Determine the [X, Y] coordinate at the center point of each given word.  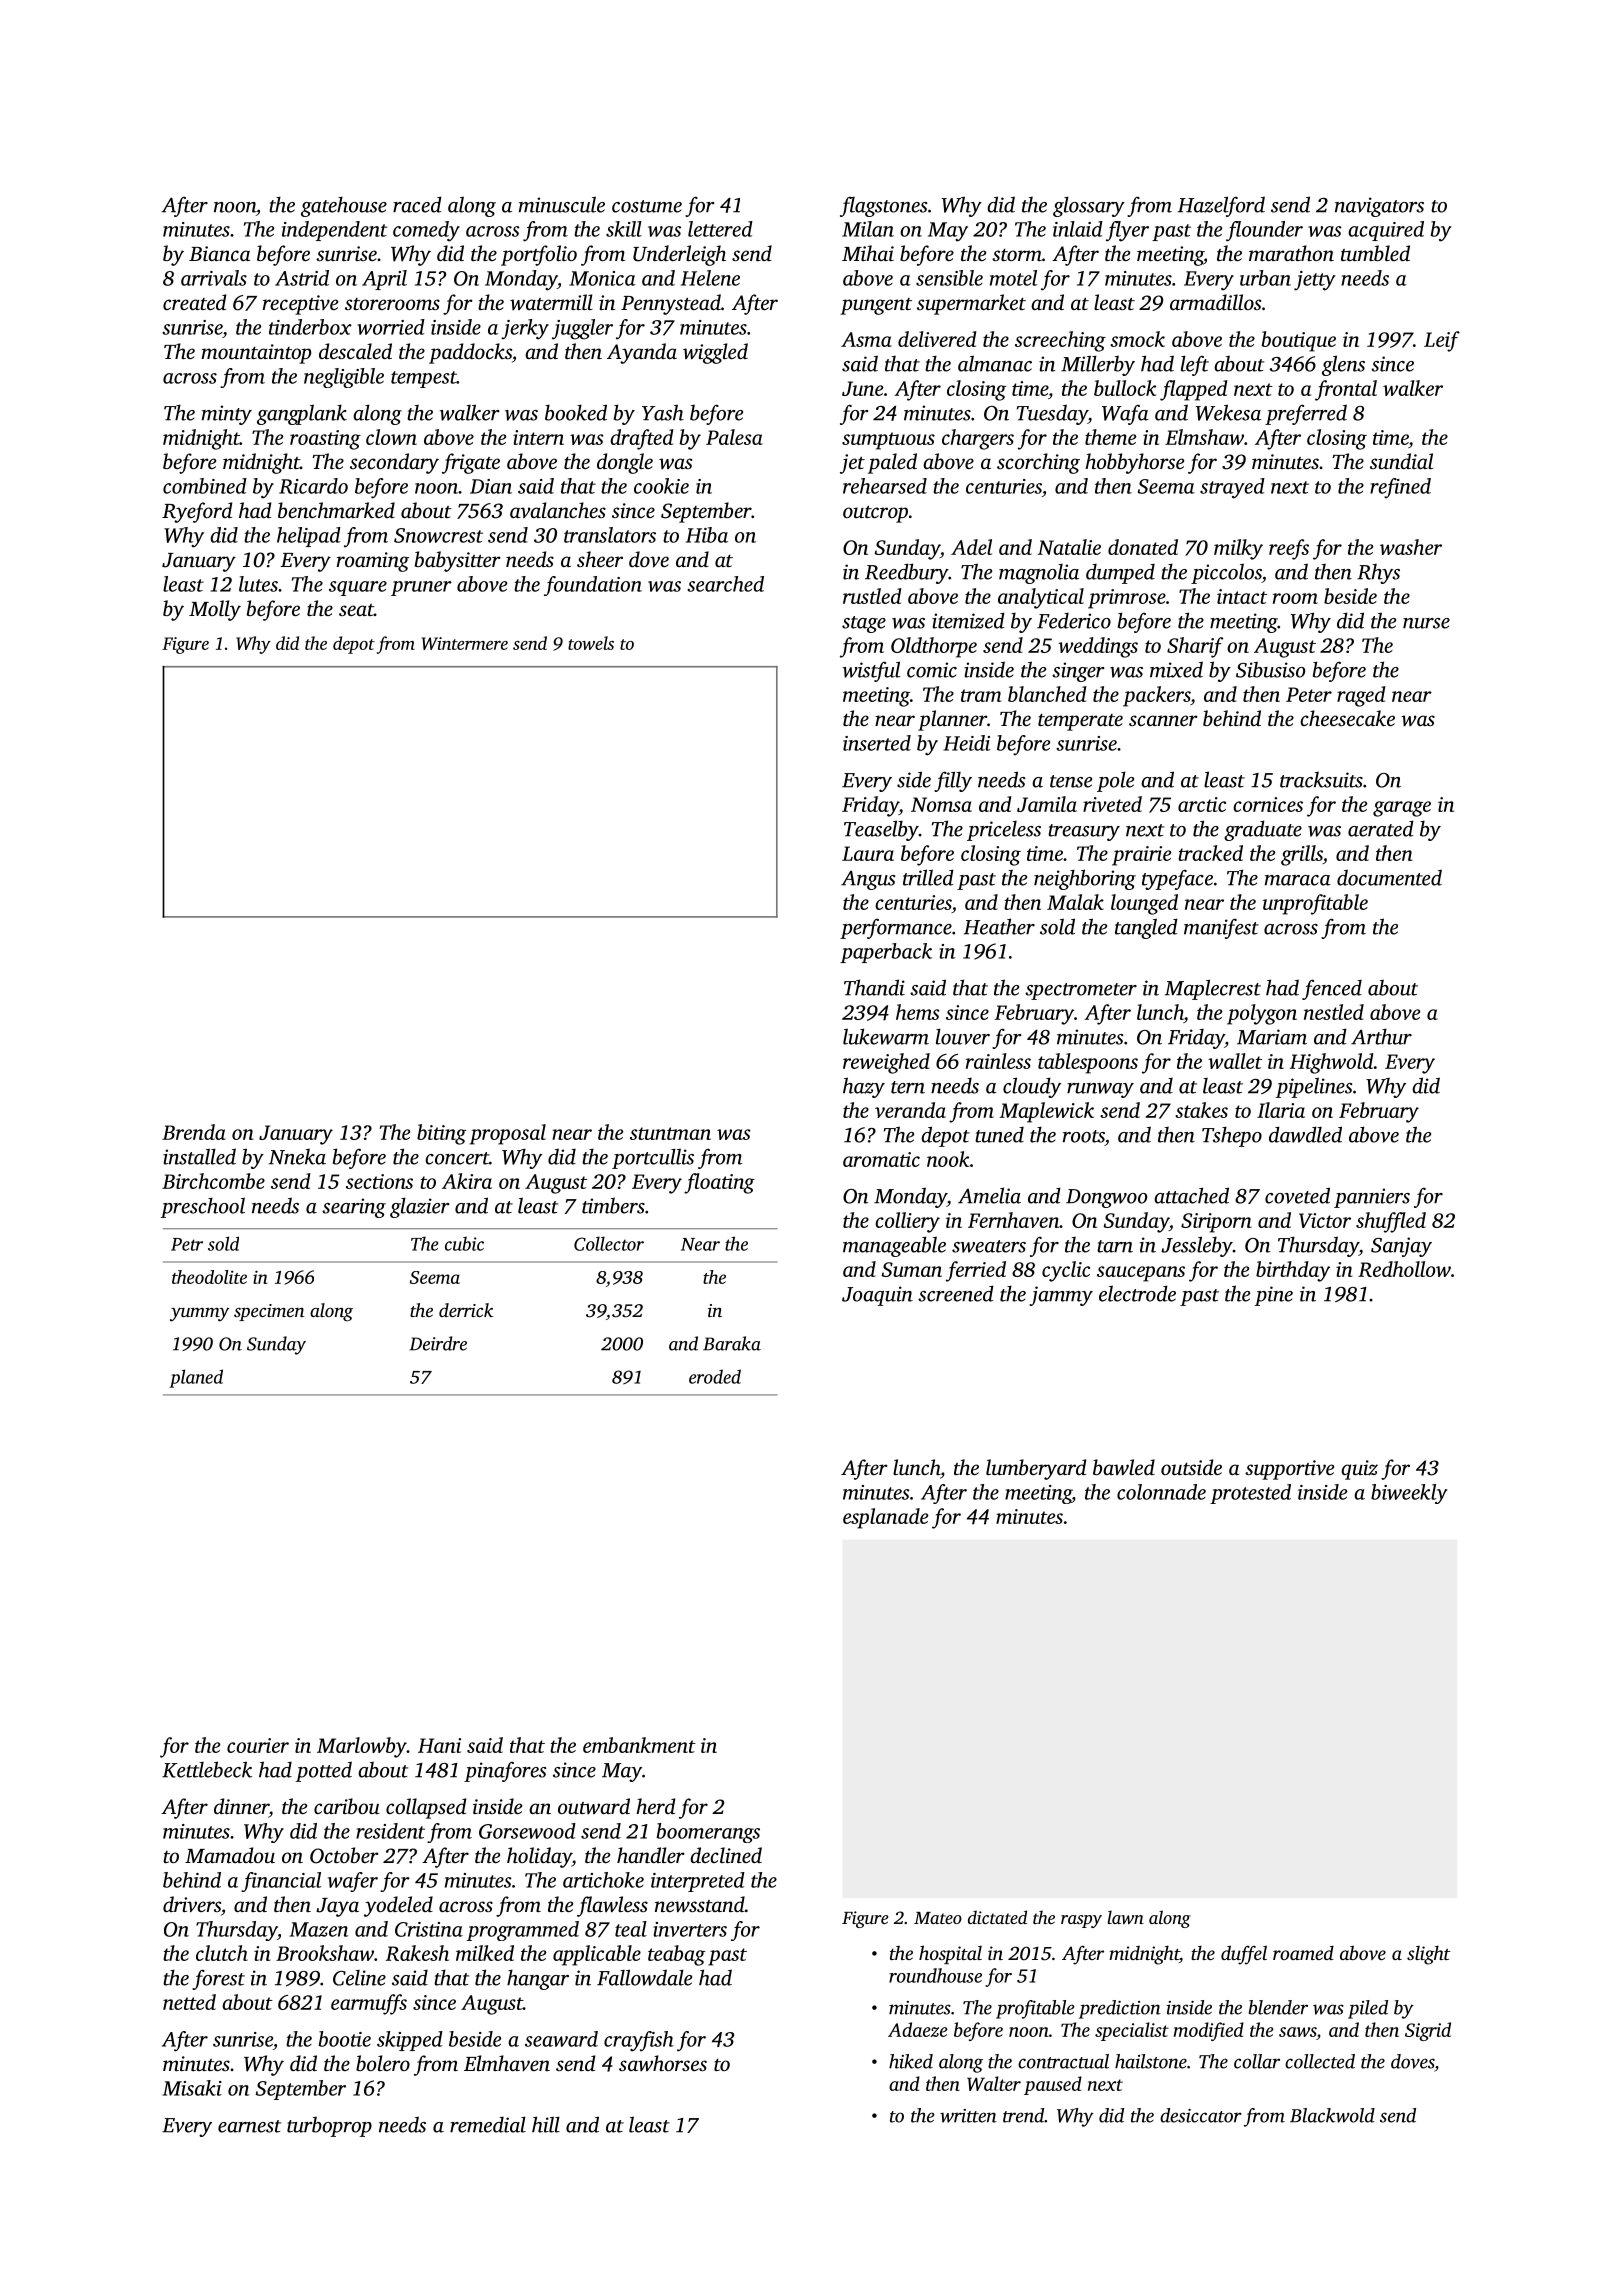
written [968, 2116]
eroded [715, 1376]
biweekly [1409, 1494]
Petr [187, 1244]
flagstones [883, 207]
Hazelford [1221, 206]
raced [417, 204]
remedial [488, 2124]
